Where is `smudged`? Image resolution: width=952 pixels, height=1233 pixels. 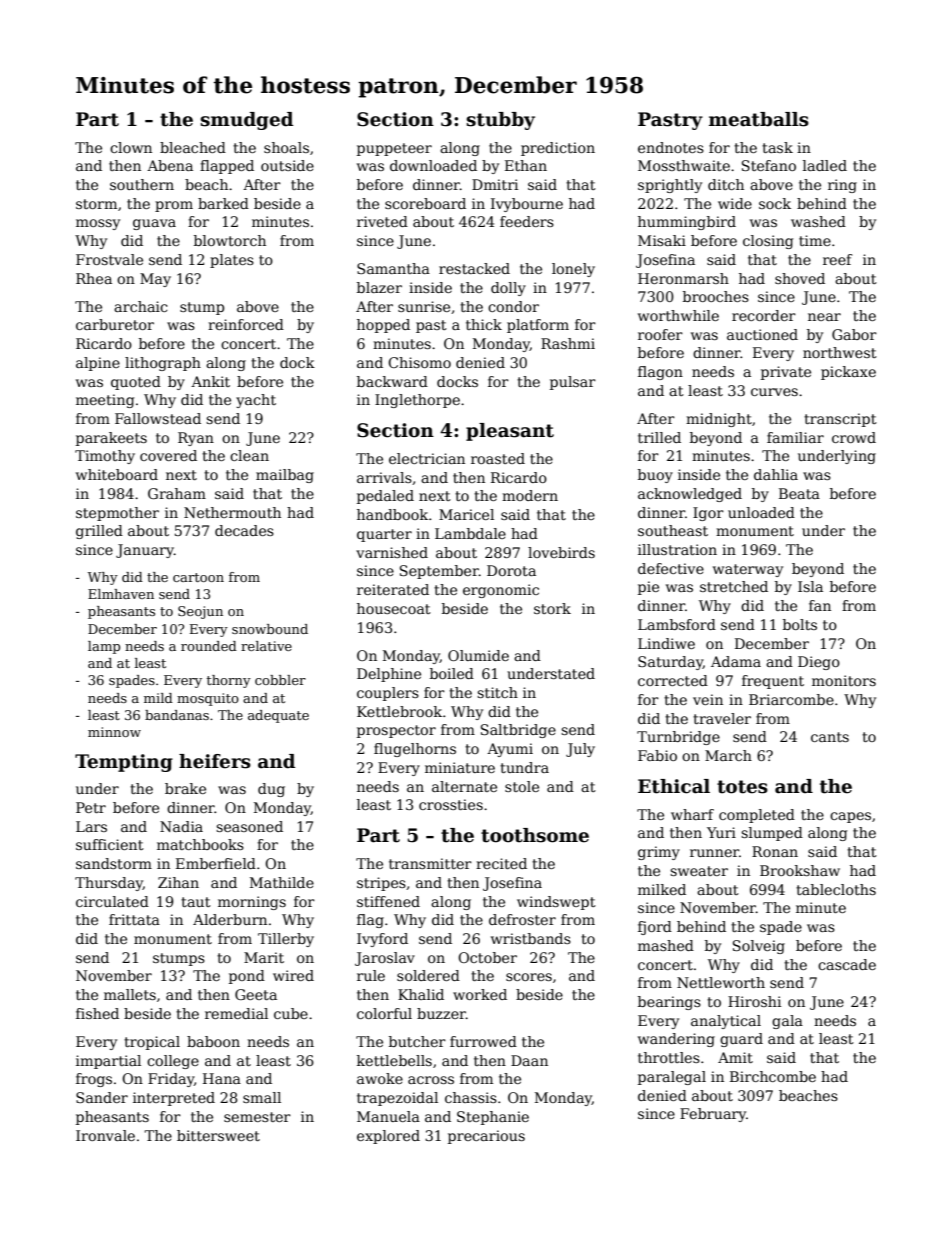 smudged is located at coordinates (246, 121).
